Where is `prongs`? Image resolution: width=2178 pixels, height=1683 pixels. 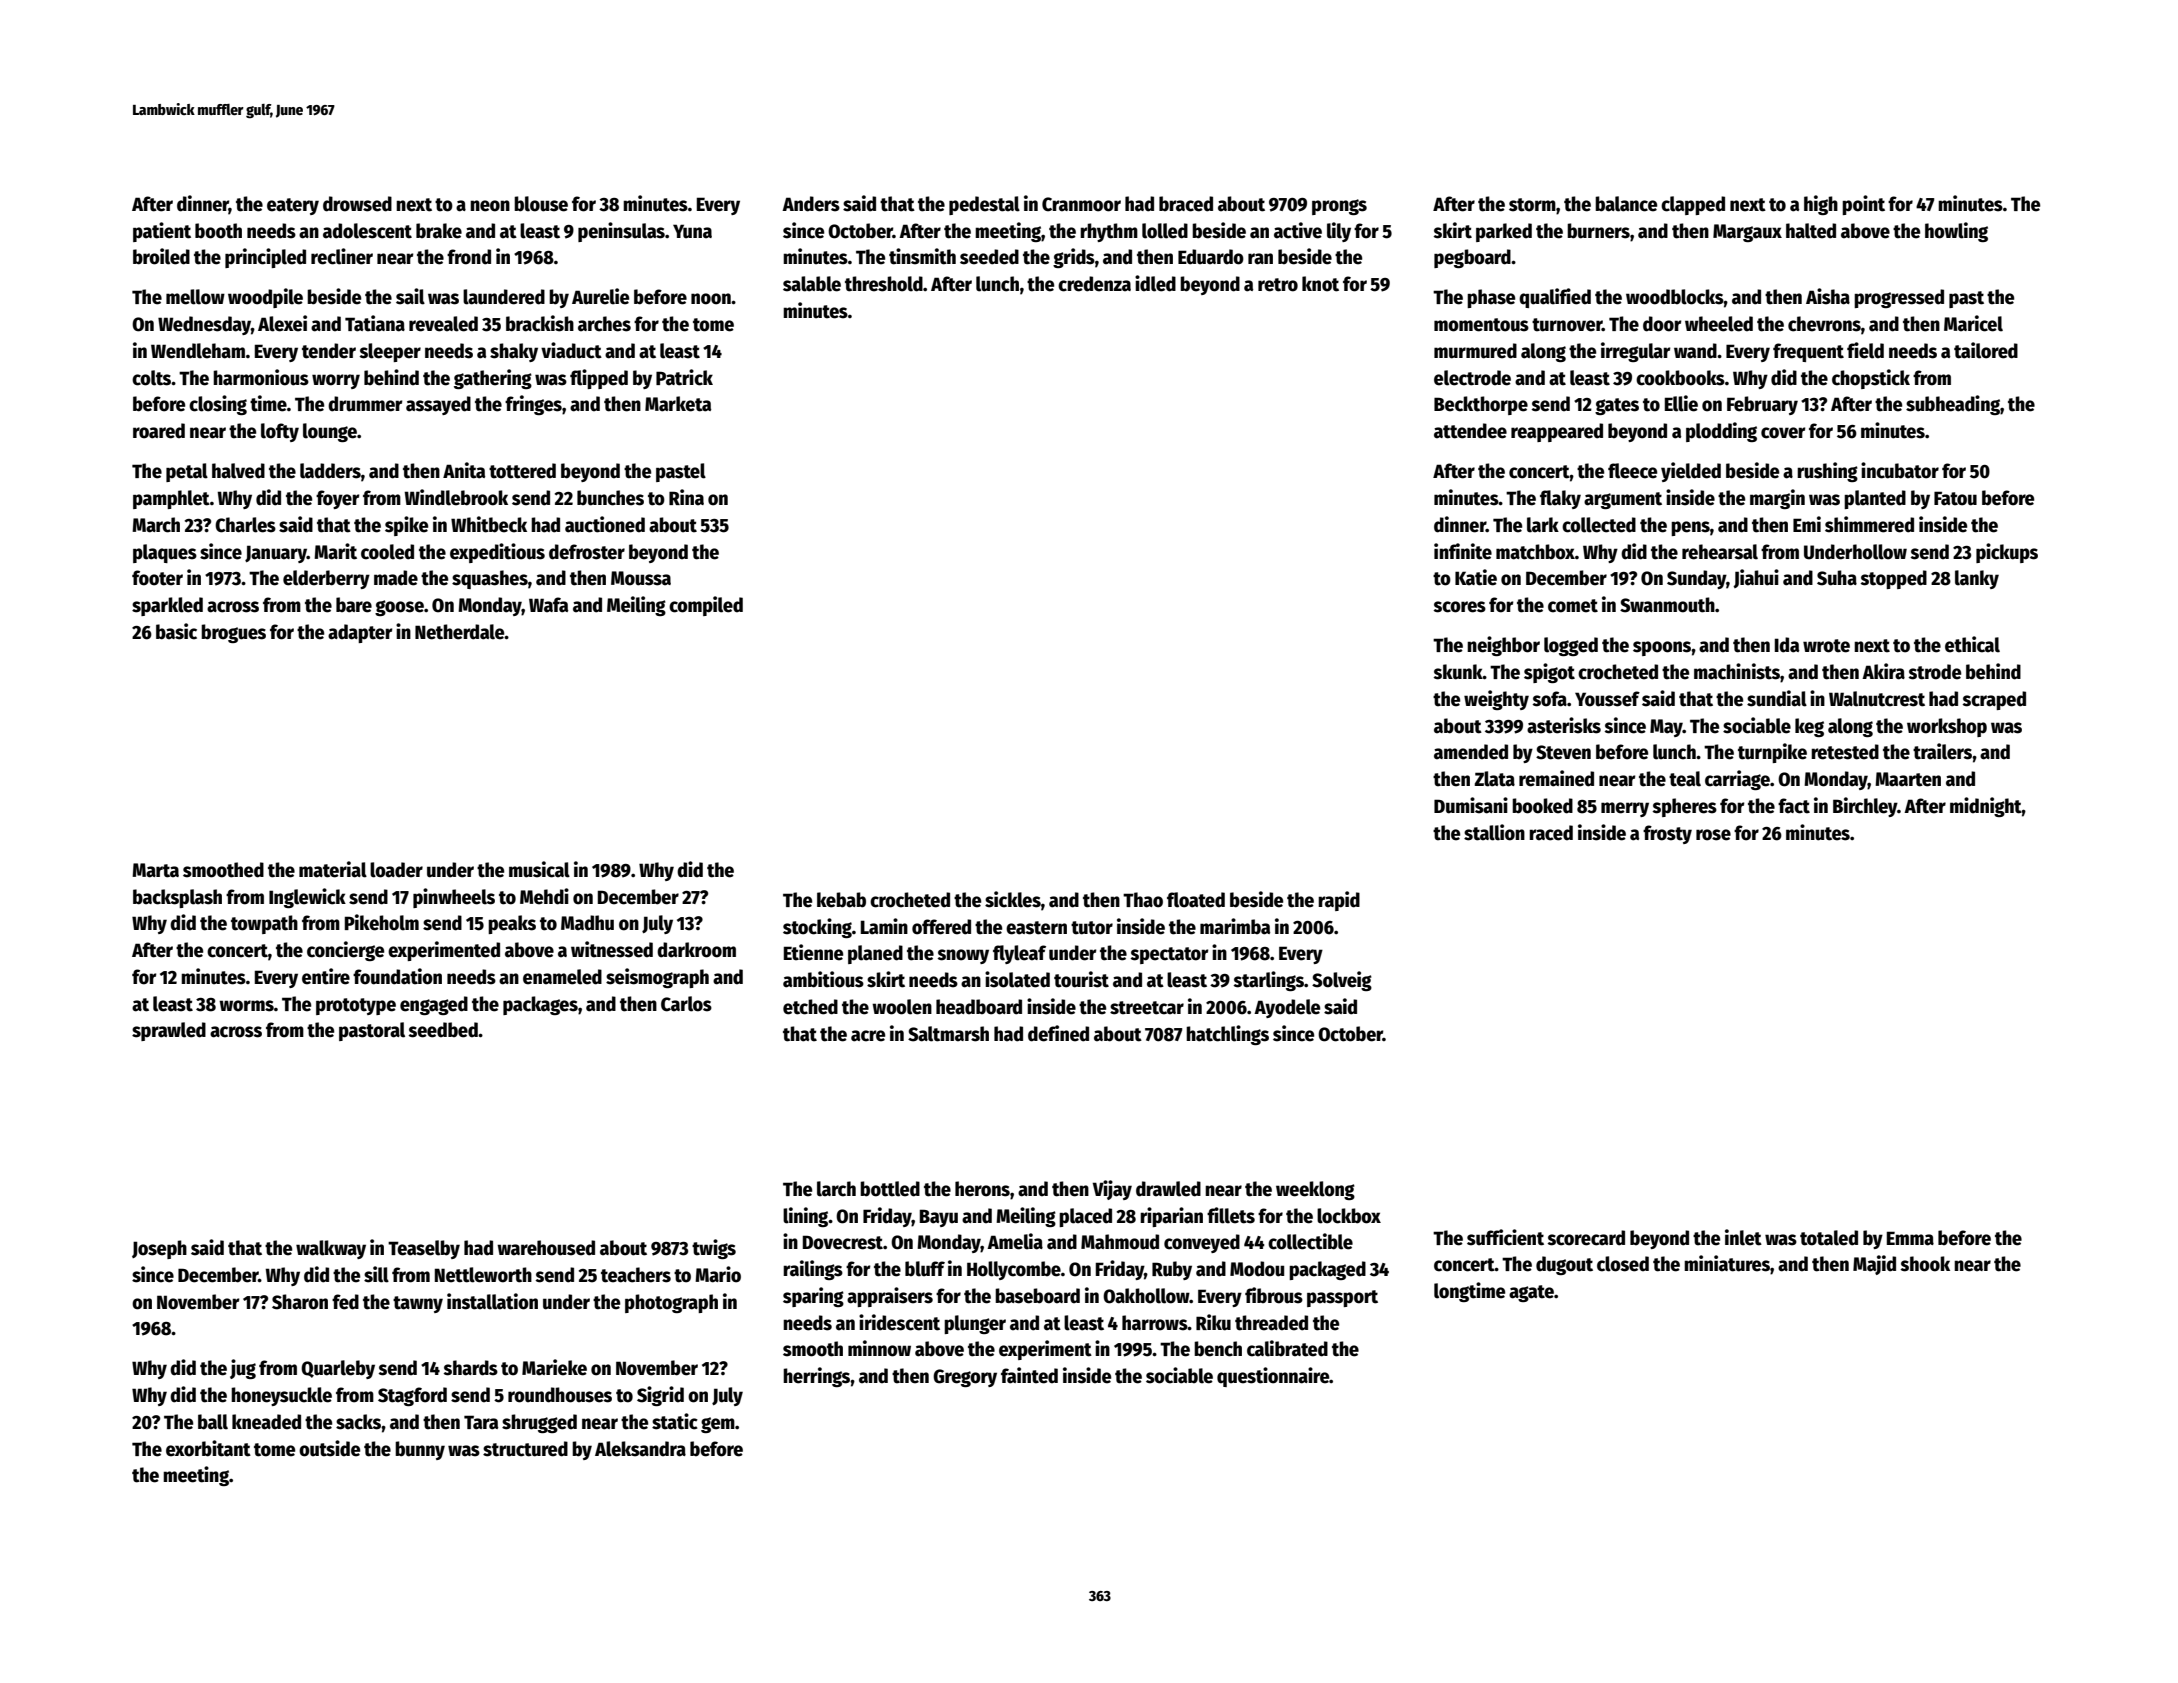 prongs is located at coordinates (1339, 207).
